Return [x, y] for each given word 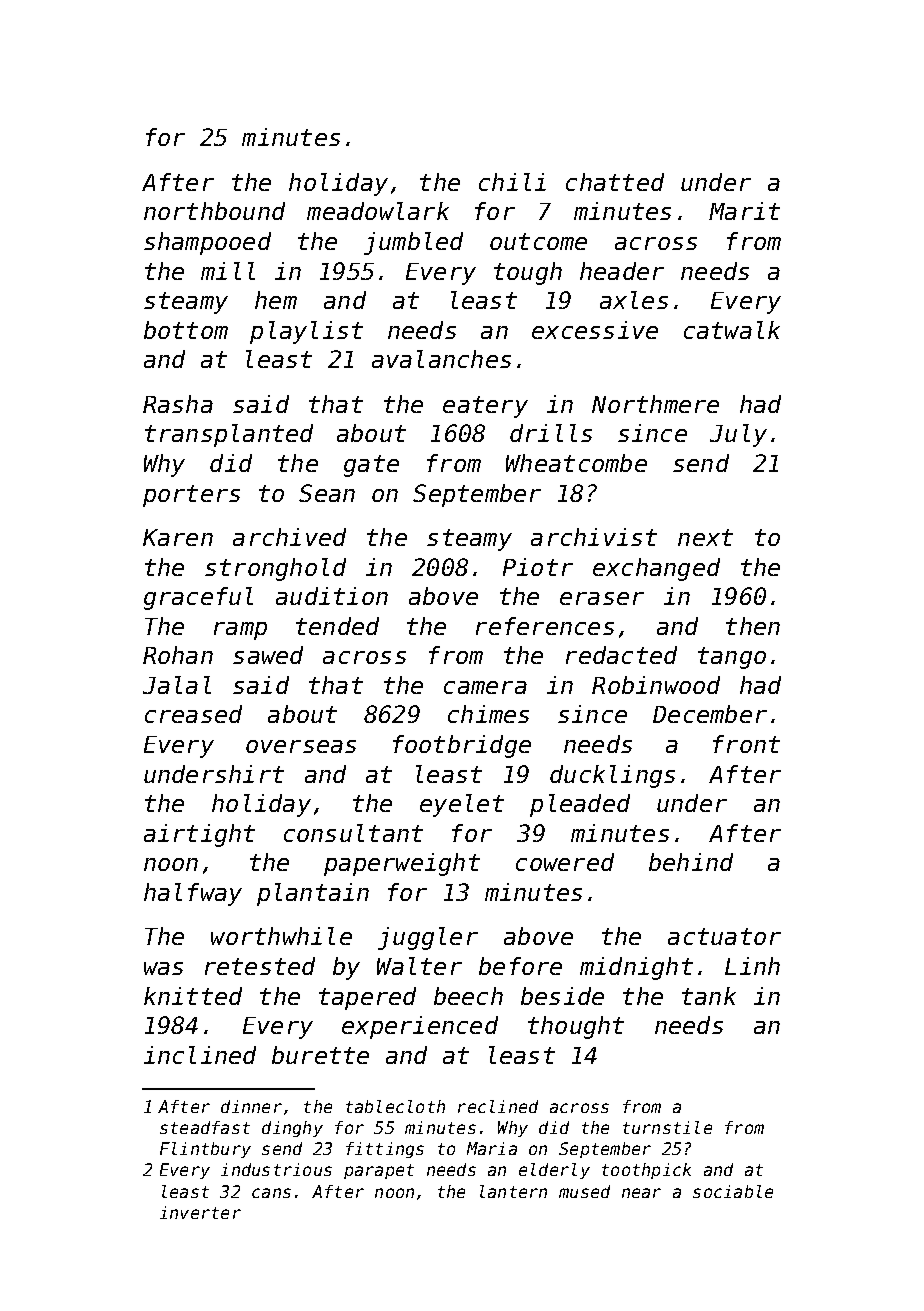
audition [332, 596]
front [746, 744]
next [705, 537]
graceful [198, 598]
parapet [379, 1171]
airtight [199, 835]
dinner [251, 1106]
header [622, 271]
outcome [538, 241]
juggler [428, 938]
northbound [214, 211]
